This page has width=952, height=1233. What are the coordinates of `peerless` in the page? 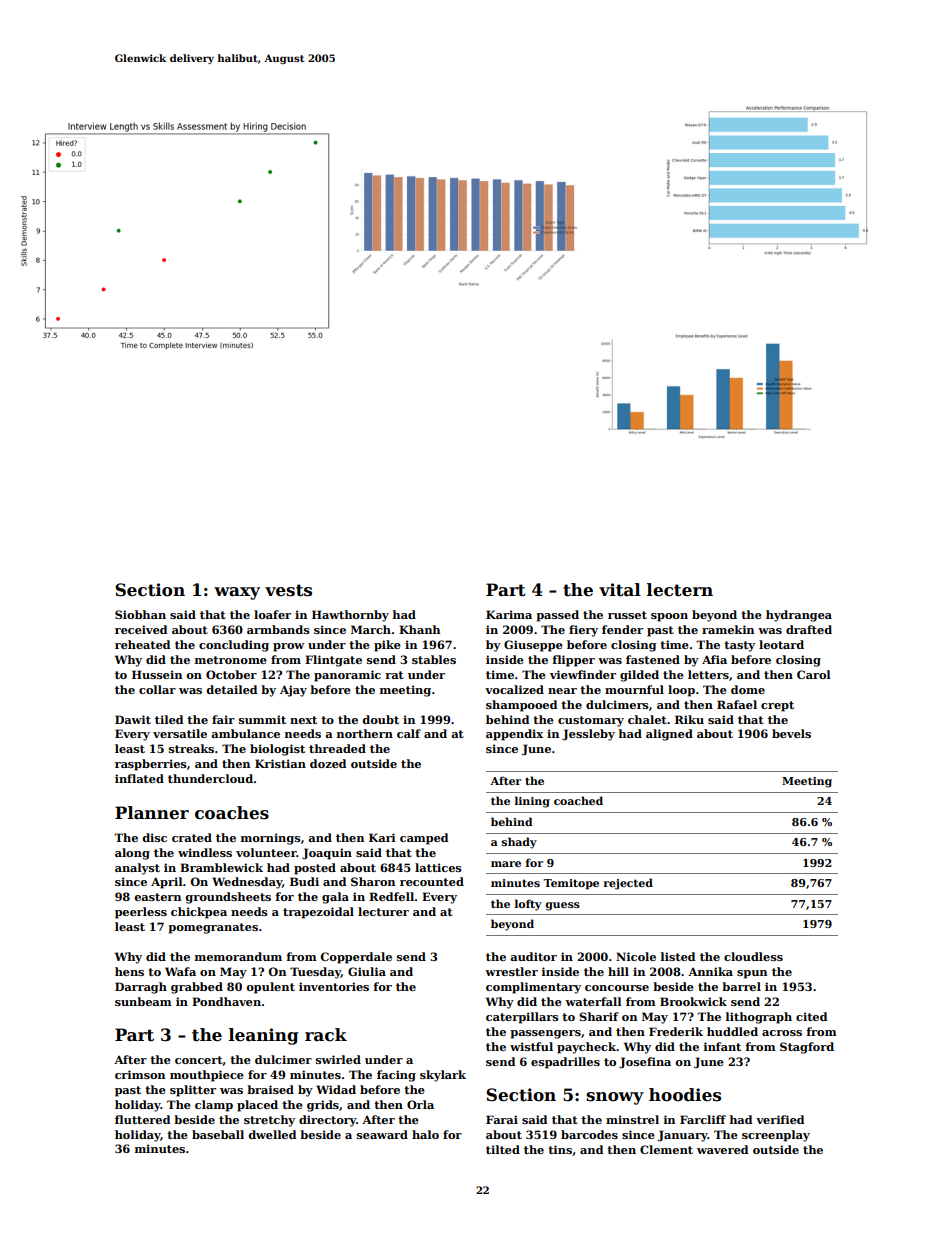 It's located at (141, 913).
